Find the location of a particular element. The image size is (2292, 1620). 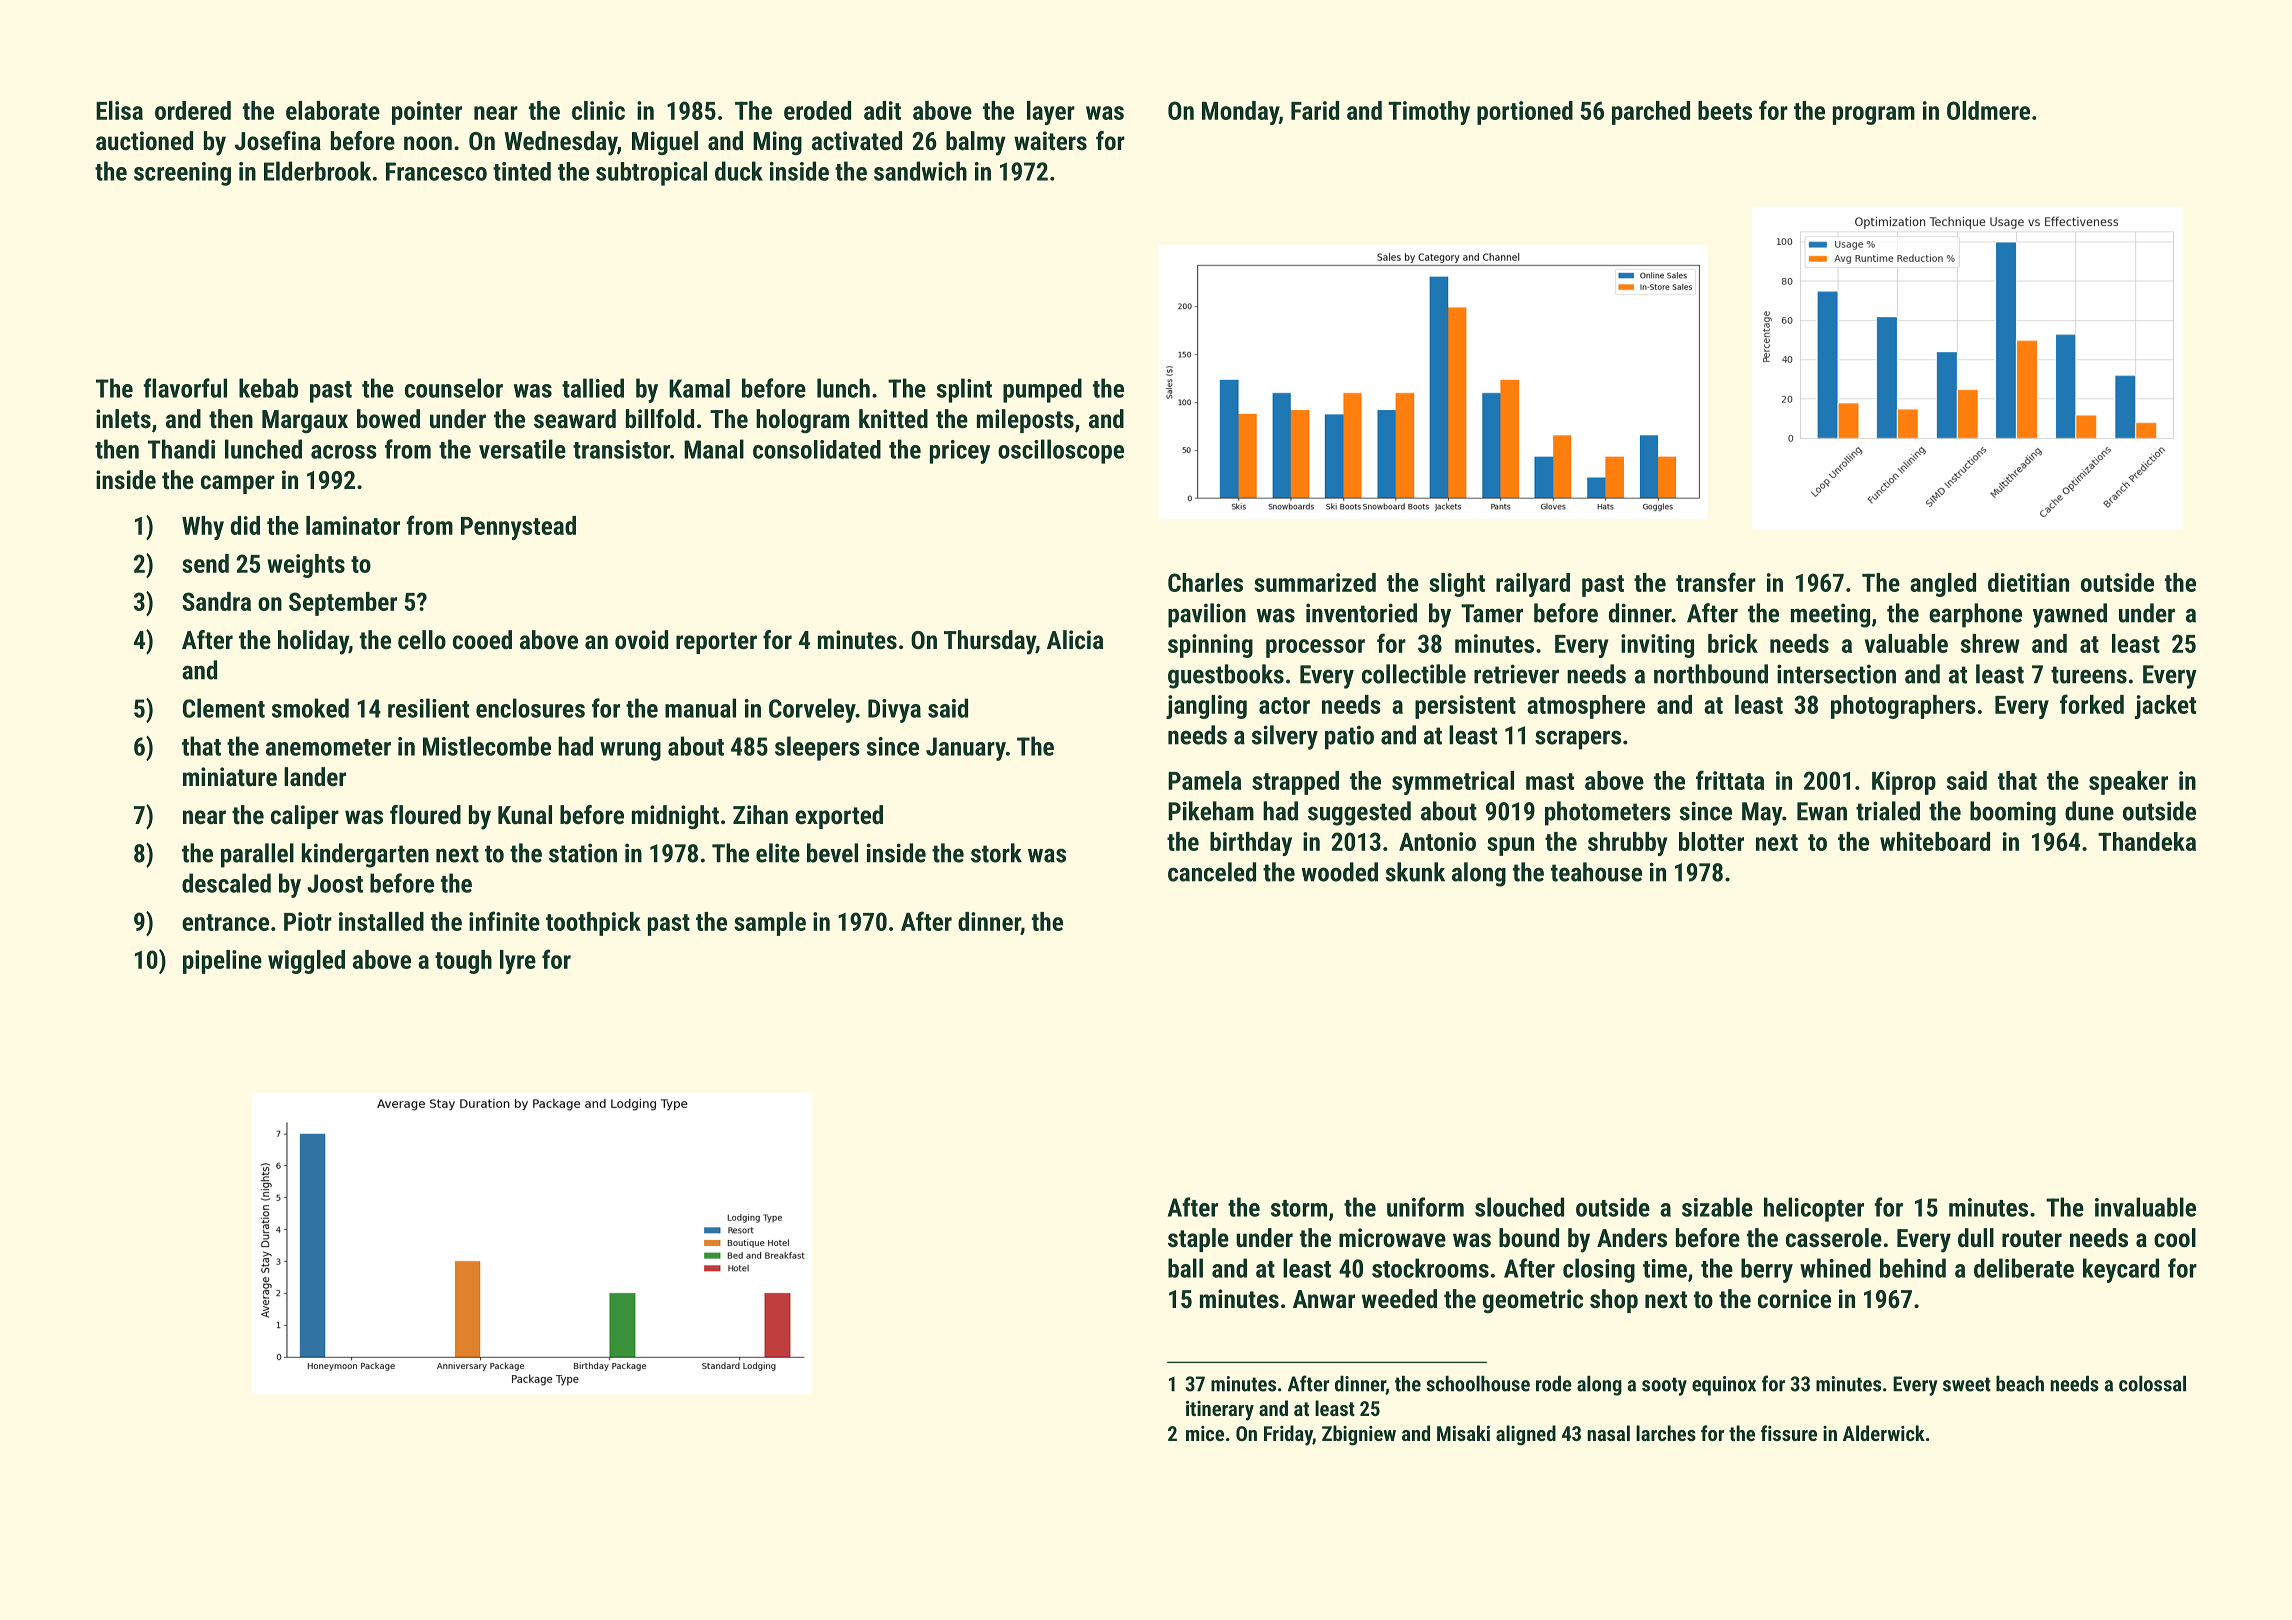

Zbigniew is located at coordinates (1359, 1435).
